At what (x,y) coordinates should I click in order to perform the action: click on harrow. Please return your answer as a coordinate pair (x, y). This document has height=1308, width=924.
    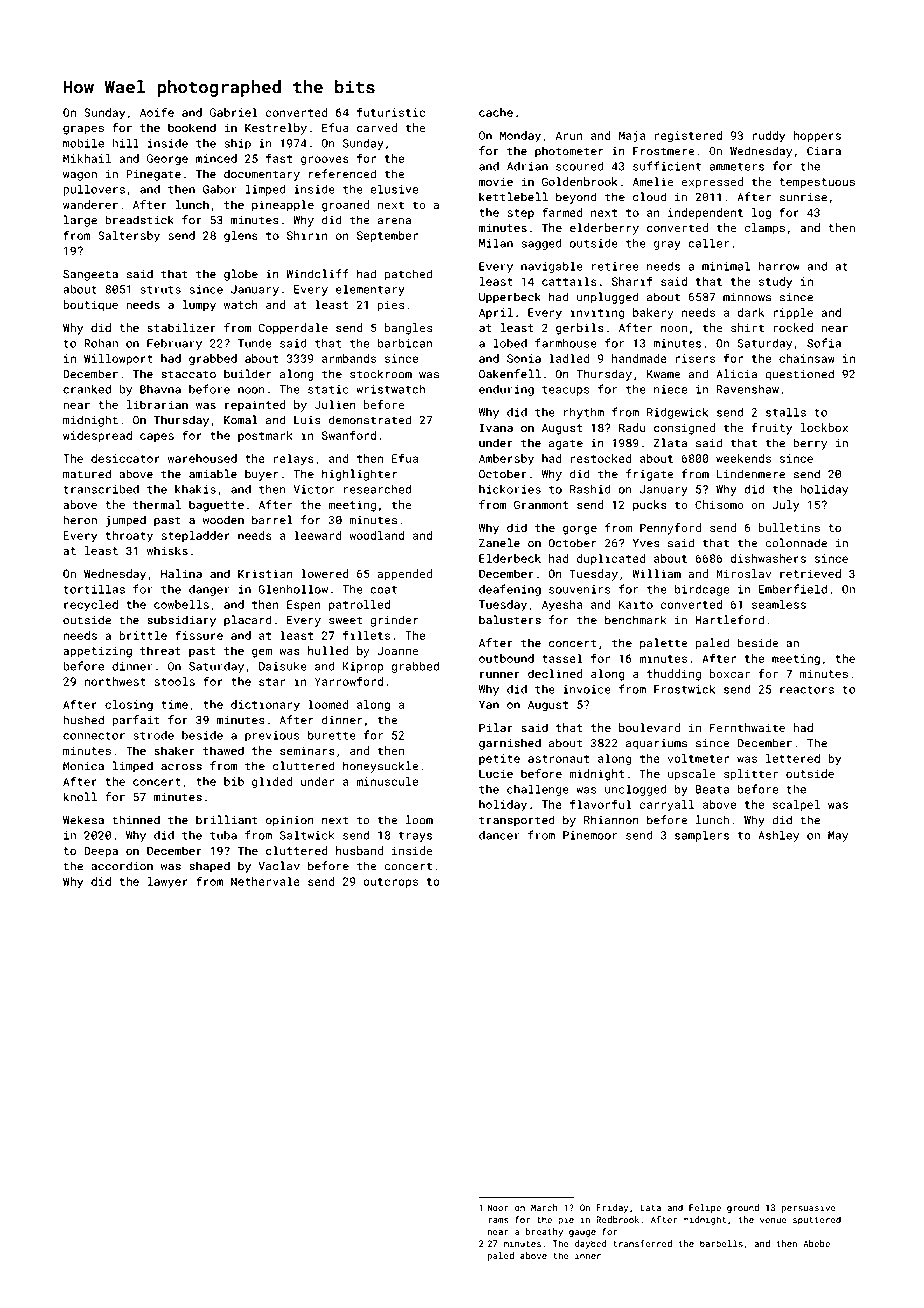
    Looking at the image, I should click on (779, 266).
